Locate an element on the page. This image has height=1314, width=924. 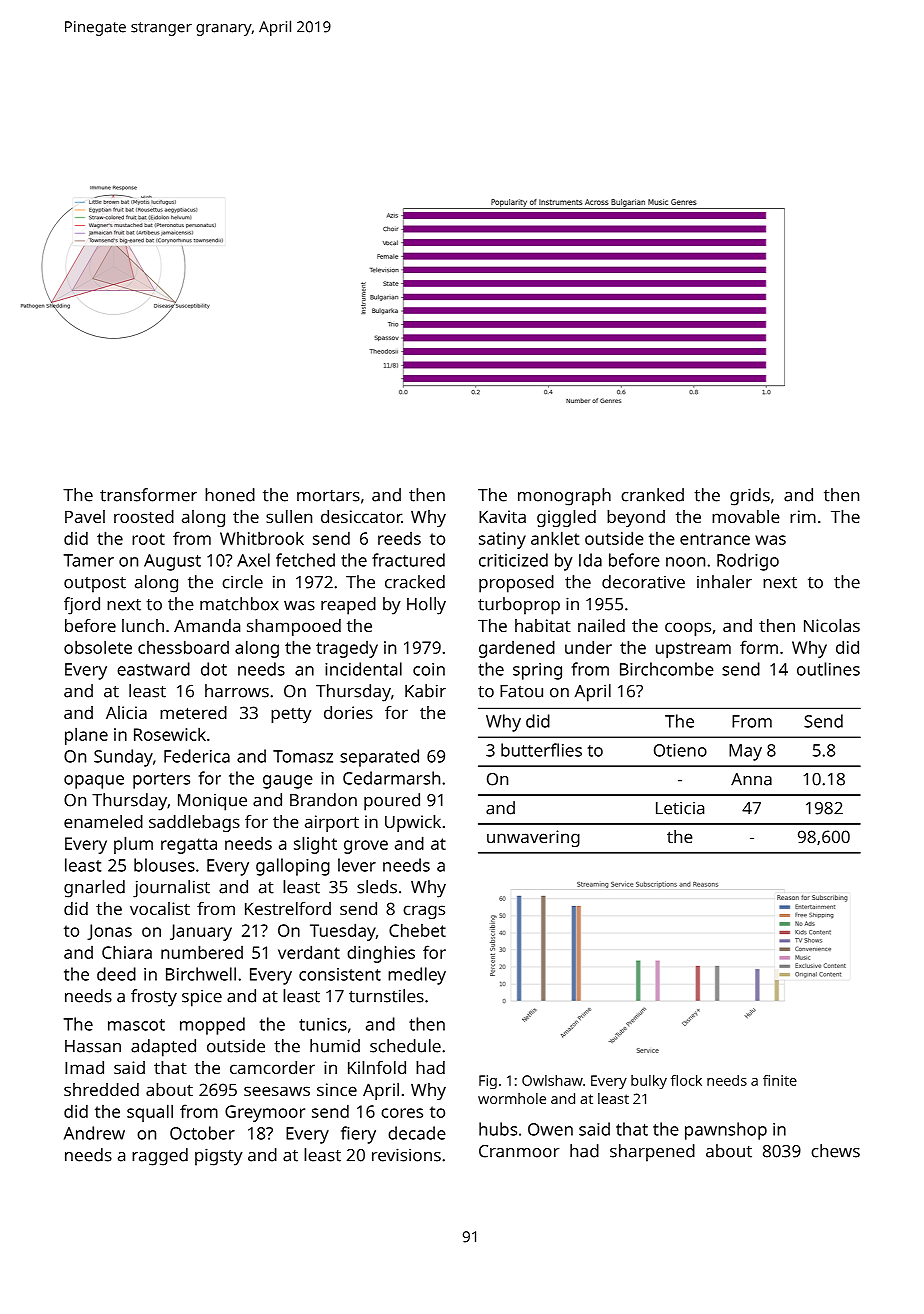
desiccator is located at coordinates (361, 516).
